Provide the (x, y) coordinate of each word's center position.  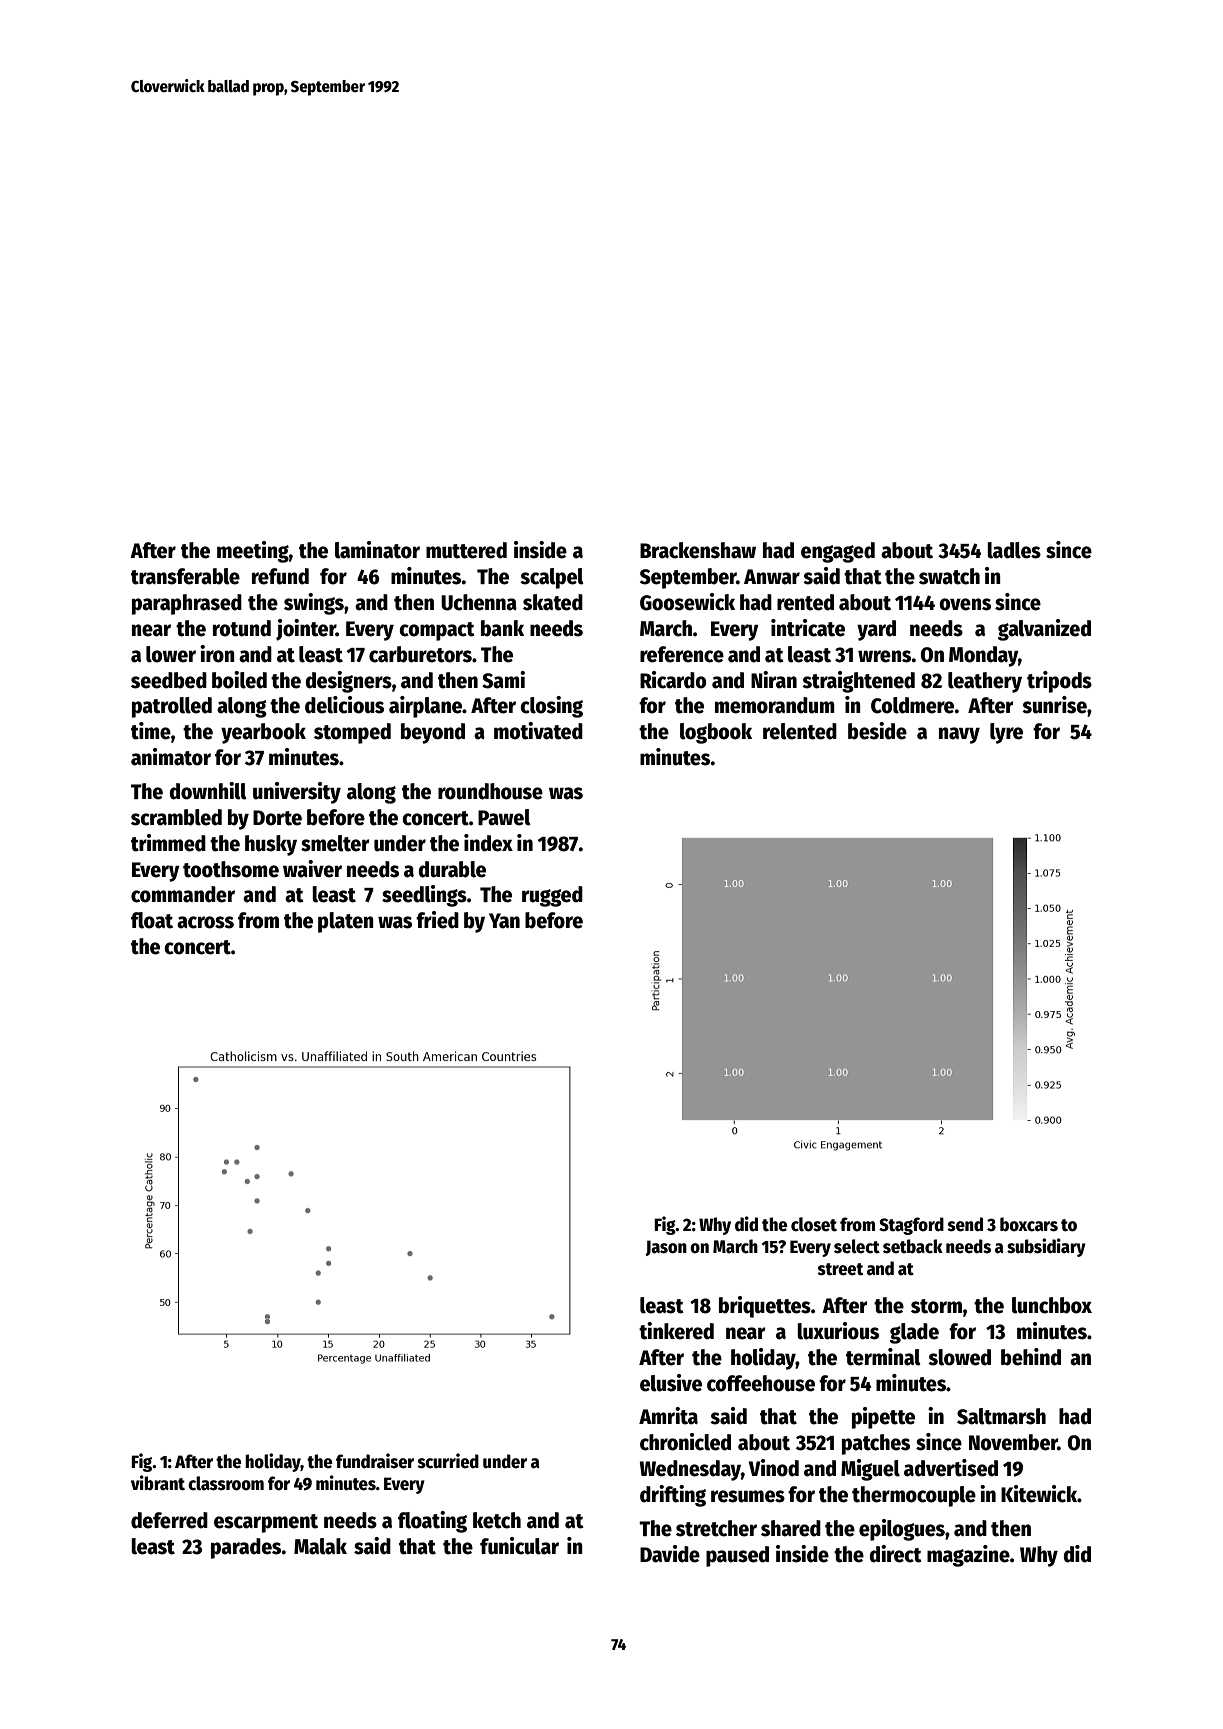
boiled (239, 680)
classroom (226, 1483)
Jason (666, 1248)
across (205, 922)
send (965, 1224)
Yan (504, 921)
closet (814, 1224)
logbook (716, 733)
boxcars (1029, 1224)
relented (800, 731)
